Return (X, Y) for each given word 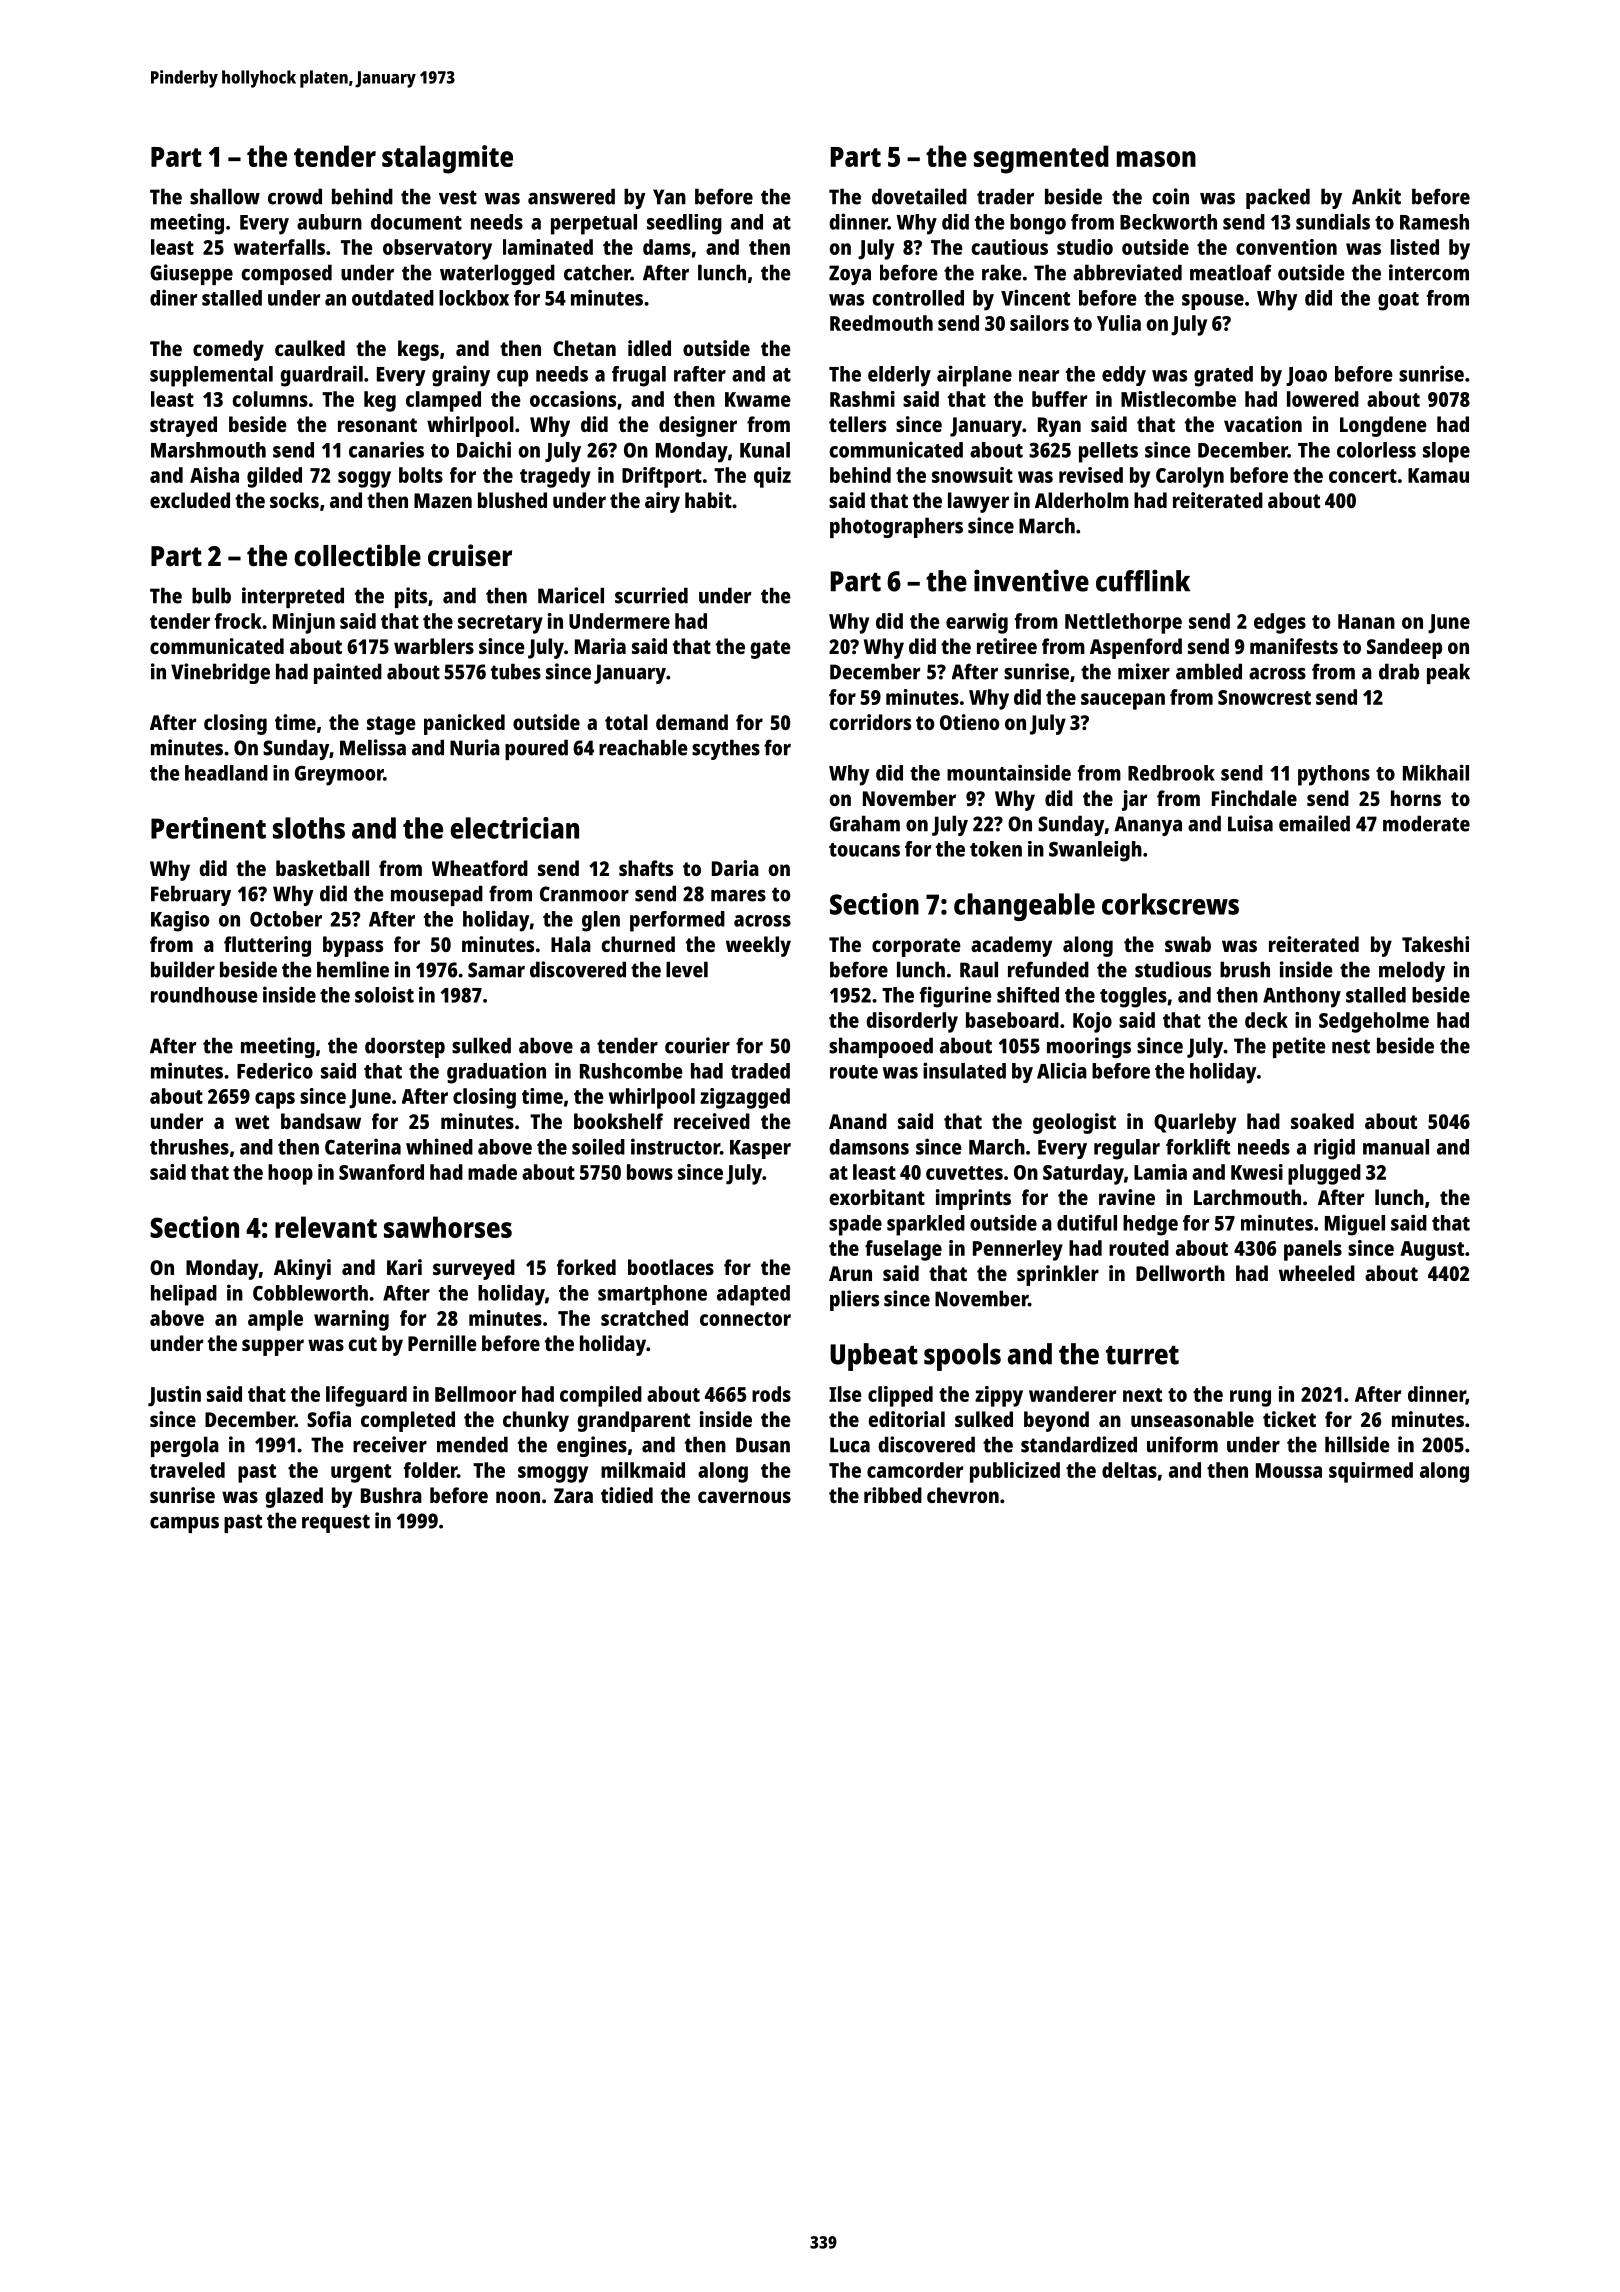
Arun (850, 1273)
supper (273, 1347)
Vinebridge (220, 673)
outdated (393, 298)
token (996, 849)
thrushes (189, 1147)
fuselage (903, 1250)
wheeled (1317, 1273)
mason (1156, 159)
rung (1250, 1398)
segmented (1041, 159)
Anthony (1302, 997)
